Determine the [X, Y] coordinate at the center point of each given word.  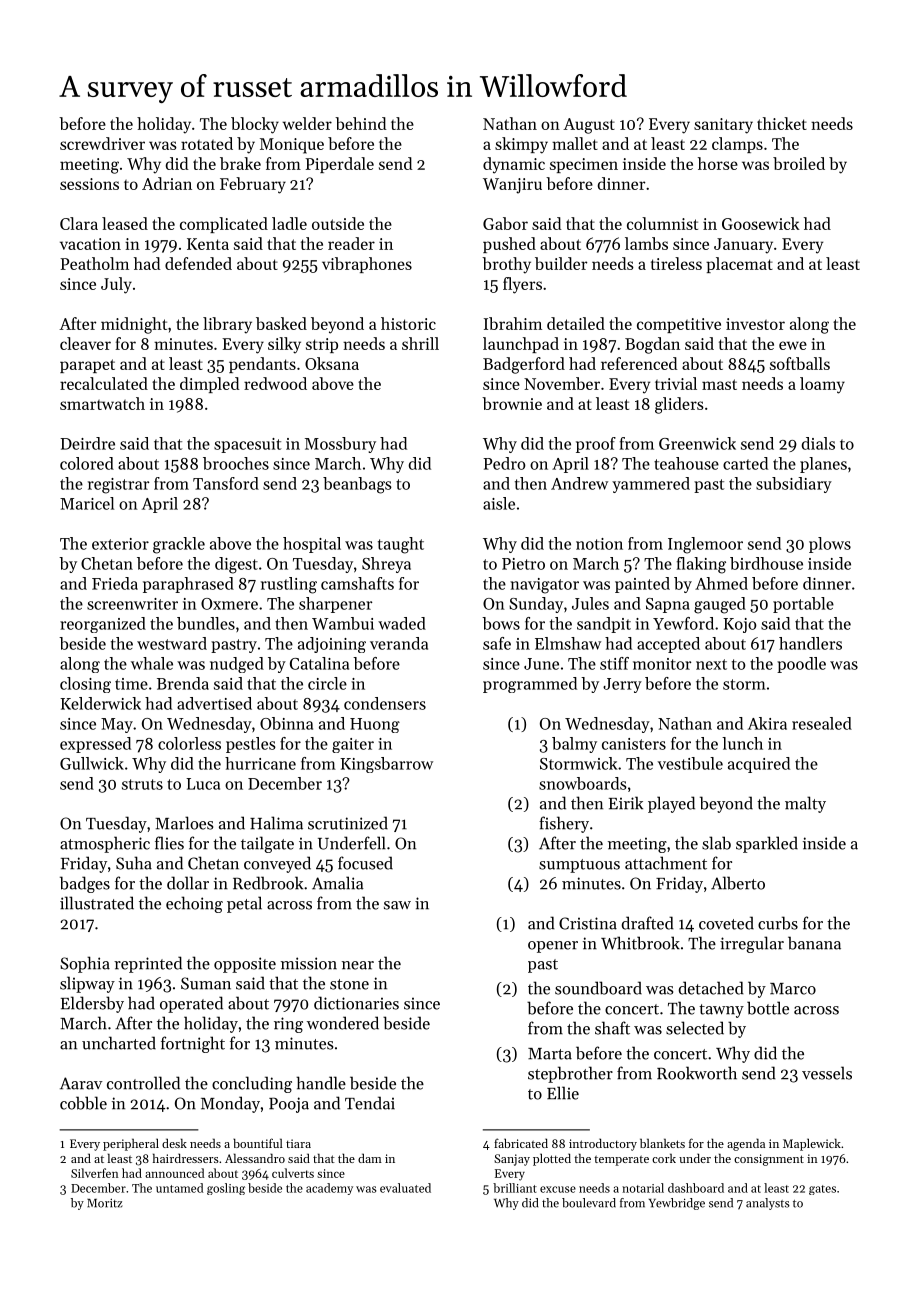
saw [397, 905]
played [671, 804]
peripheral [131, 1144]
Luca [203, 784]
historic [408, 323]
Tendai [370, 1103]
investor [755, 324]
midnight [134, 325]
